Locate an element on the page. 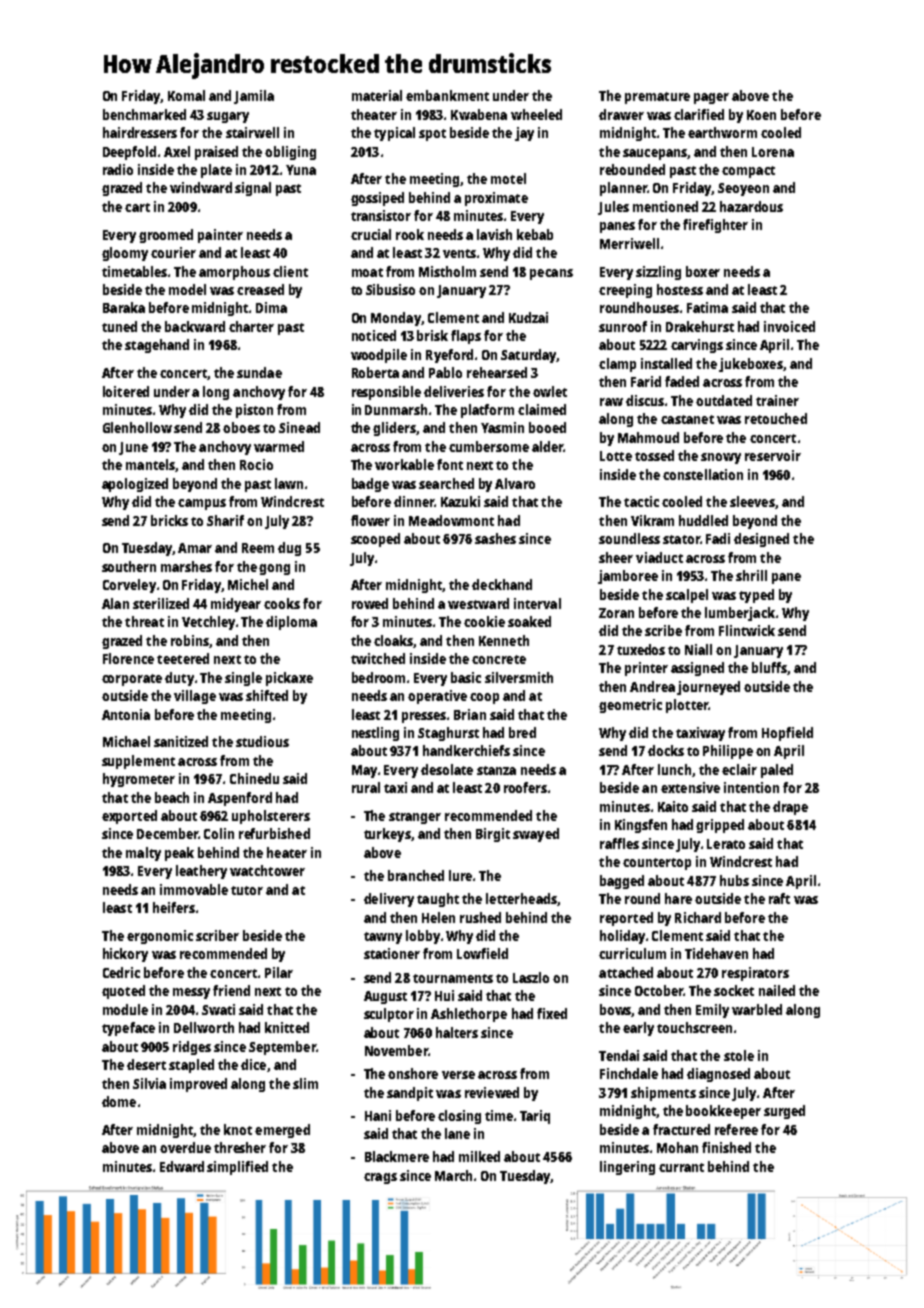  friend is located at coordinates (231, 990).
